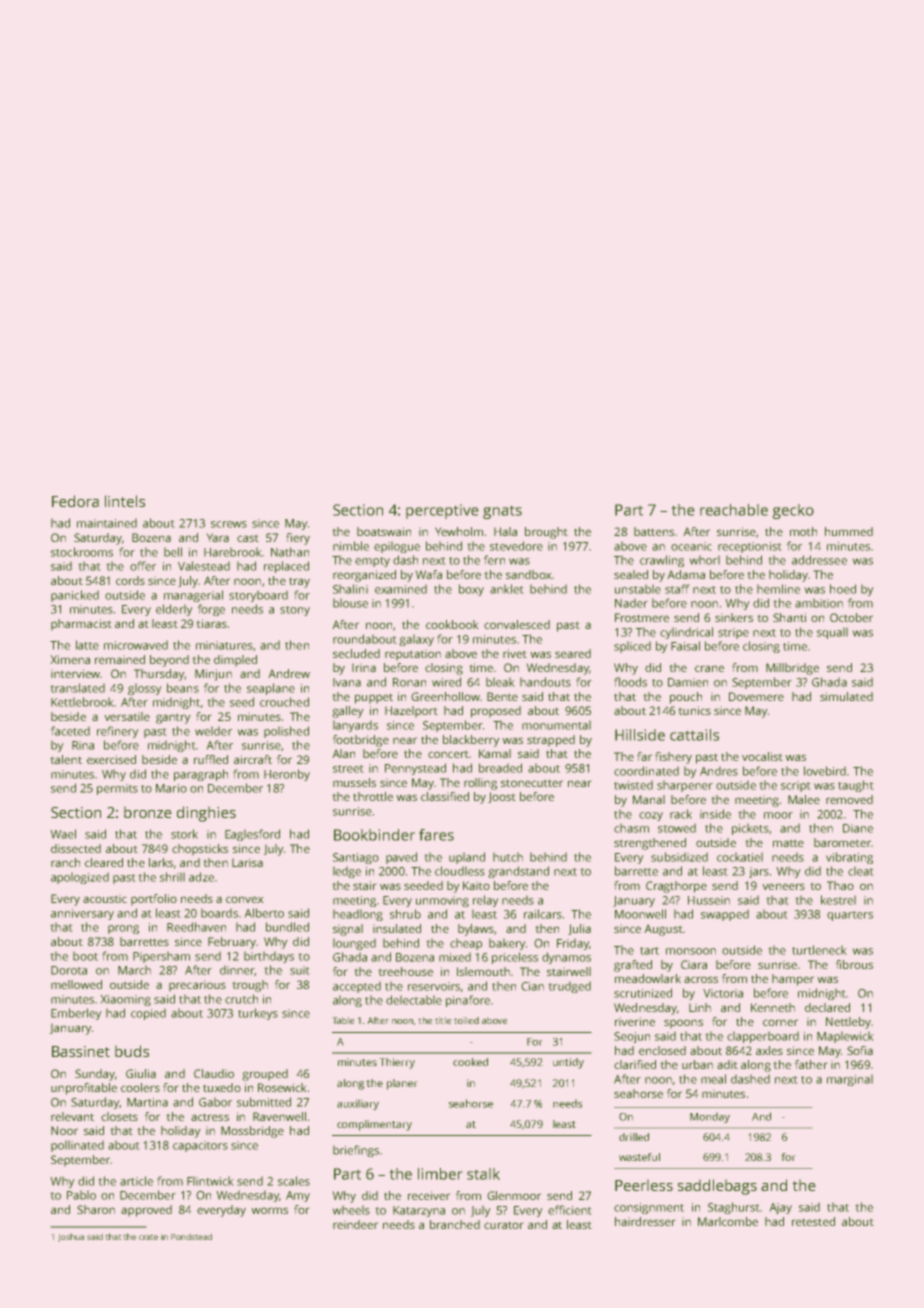 Image resolution: width=924 pixels, height=1308 pixels. I want to click on Wael, so click(63, 834).
